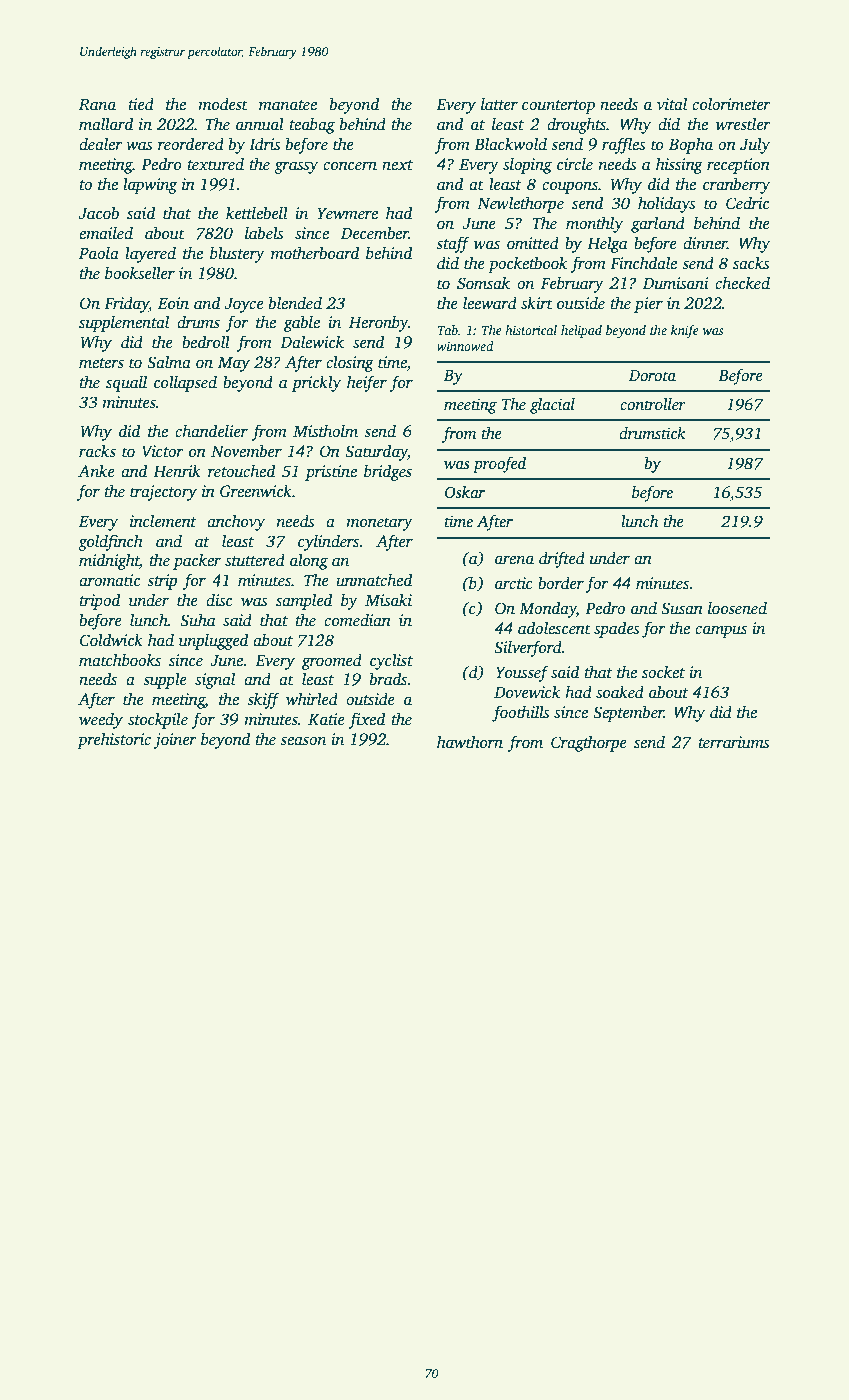 The image size is (849, 1400). I want to click on matchbooks, so click(120, 660).
